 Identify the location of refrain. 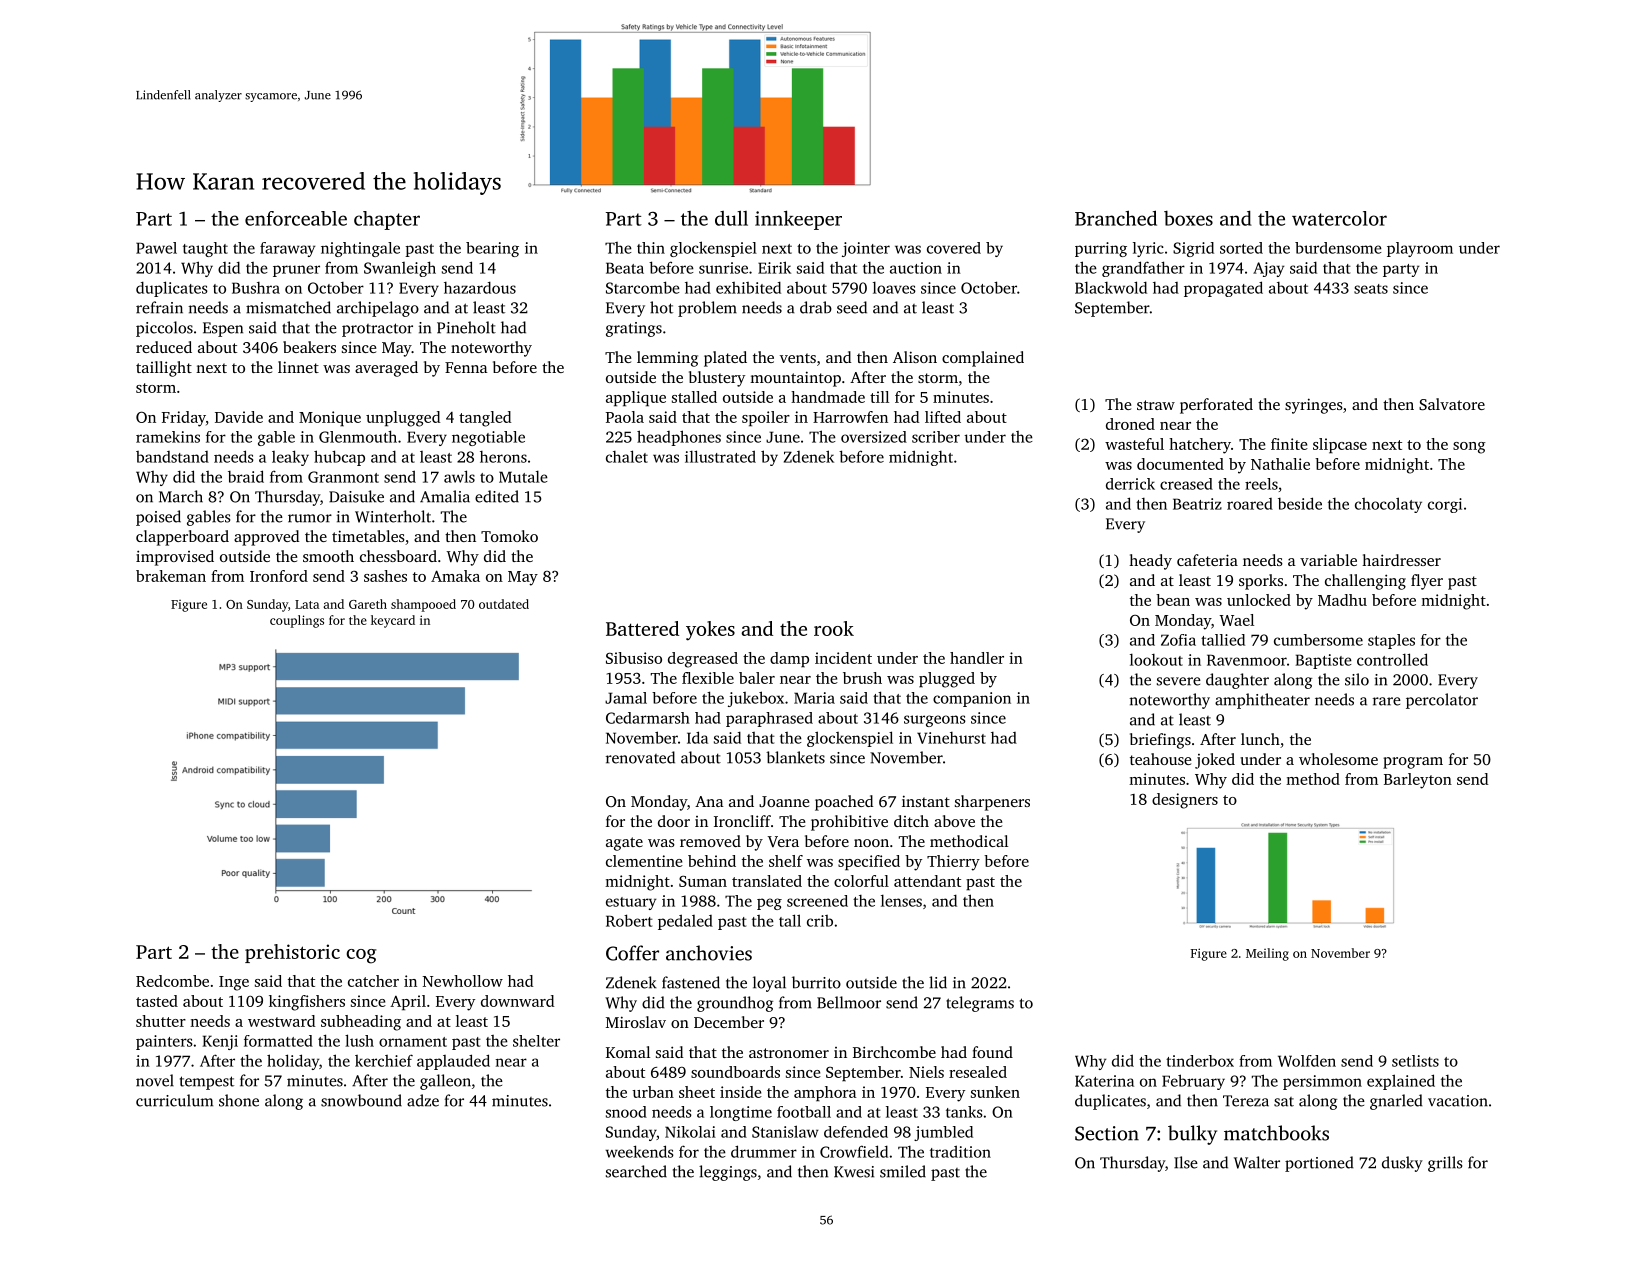
(159, 307).
